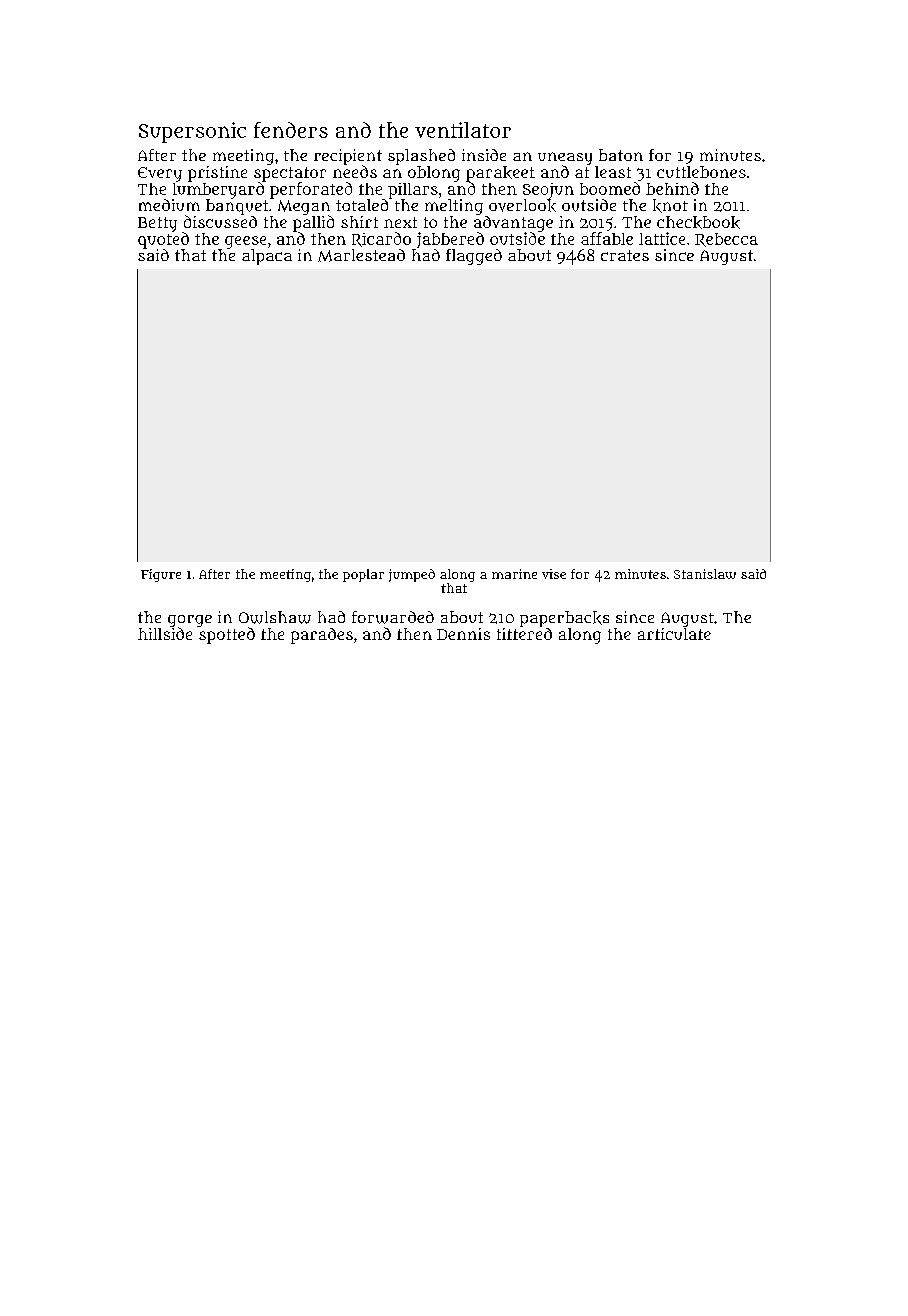 This screenshot has height=1316, width=908. I want to click on jumped, so click(412, 575).
